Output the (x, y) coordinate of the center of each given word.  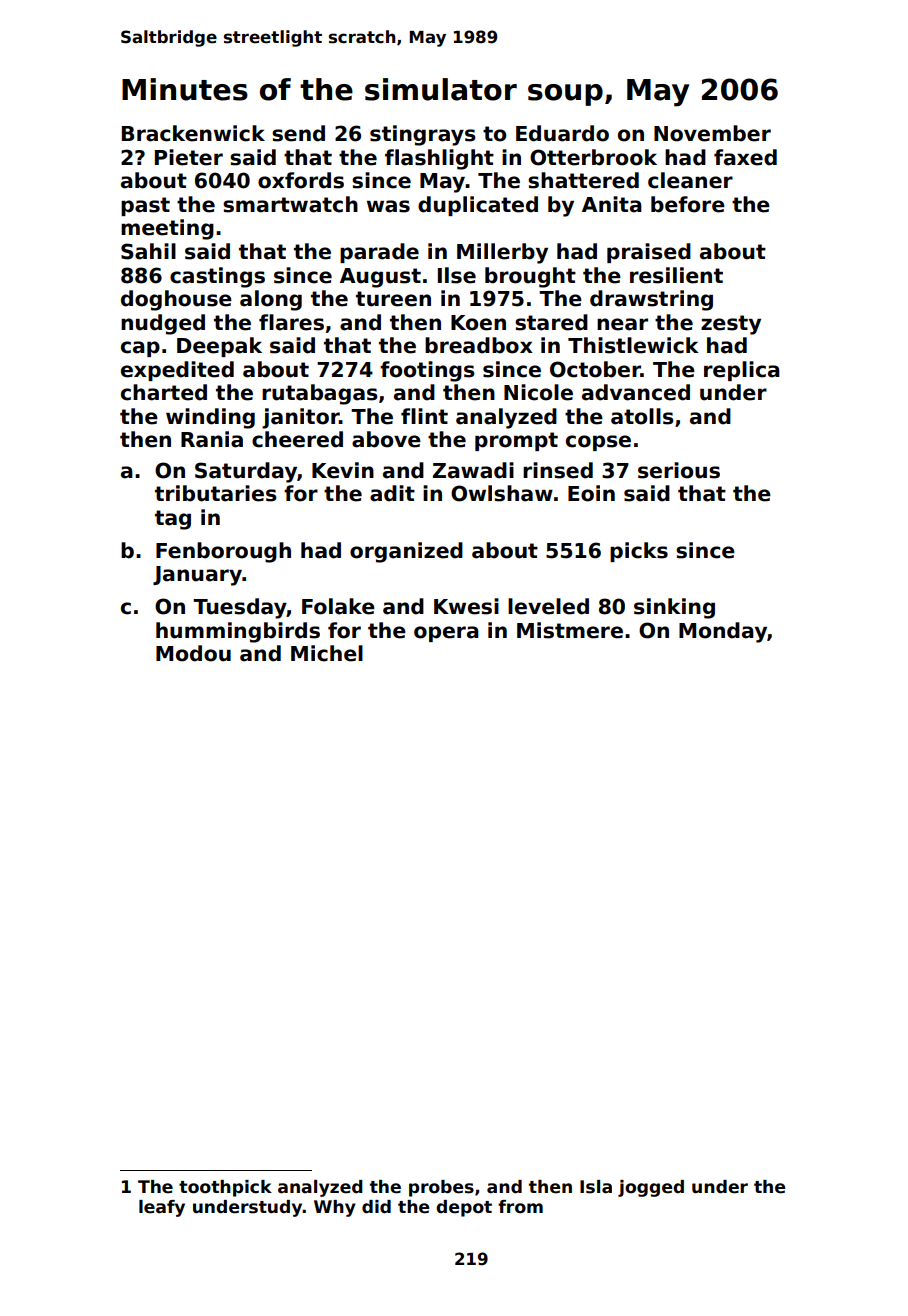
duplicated (478, 206)
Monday (723, 632)
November (712, 133)
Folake (338, 606)
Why (335, 1208)
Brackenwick (193, 133)
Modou (193, 653)
